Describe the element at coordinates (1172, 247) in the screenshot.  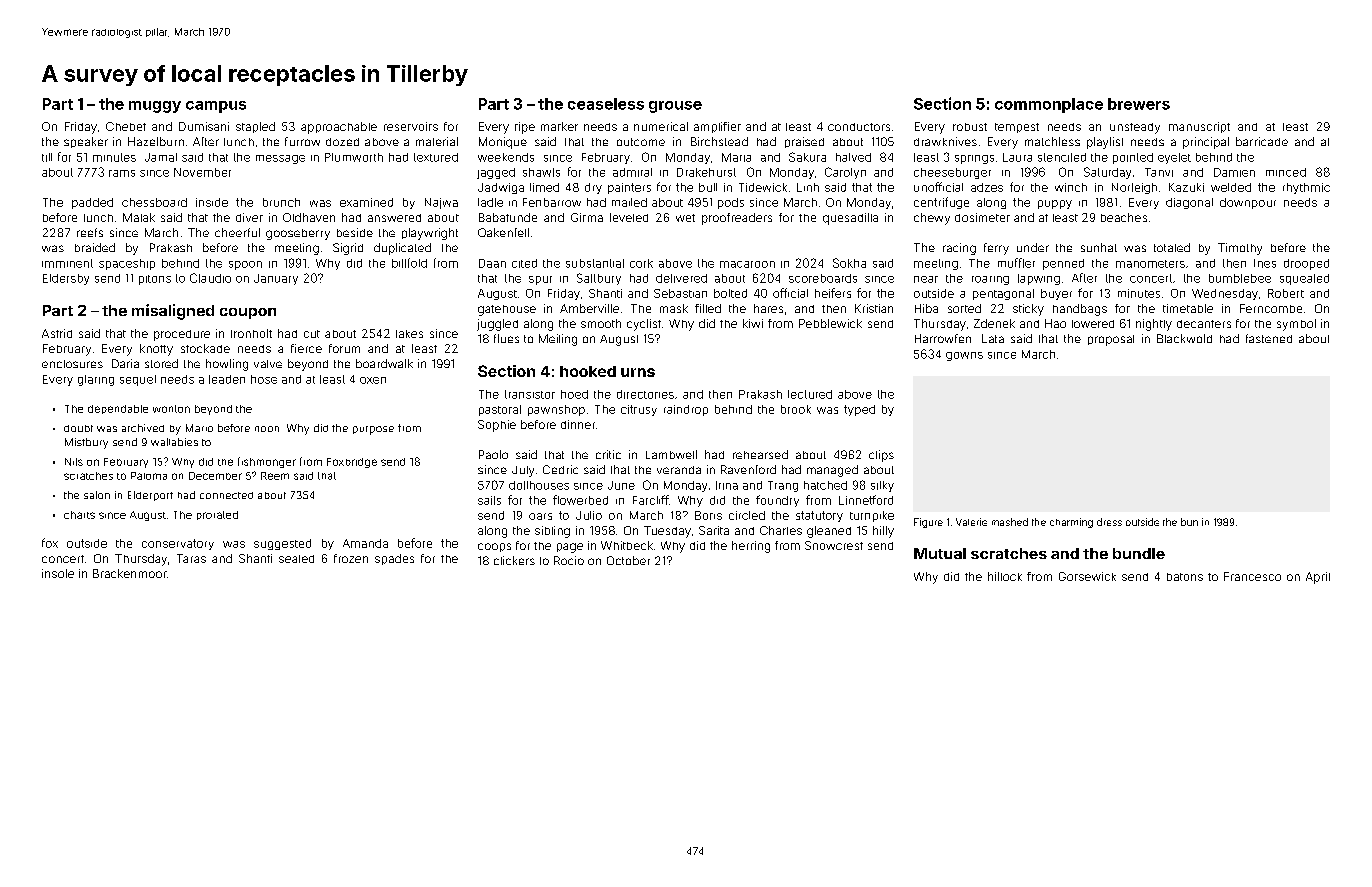
I see `totaled` at that location.
